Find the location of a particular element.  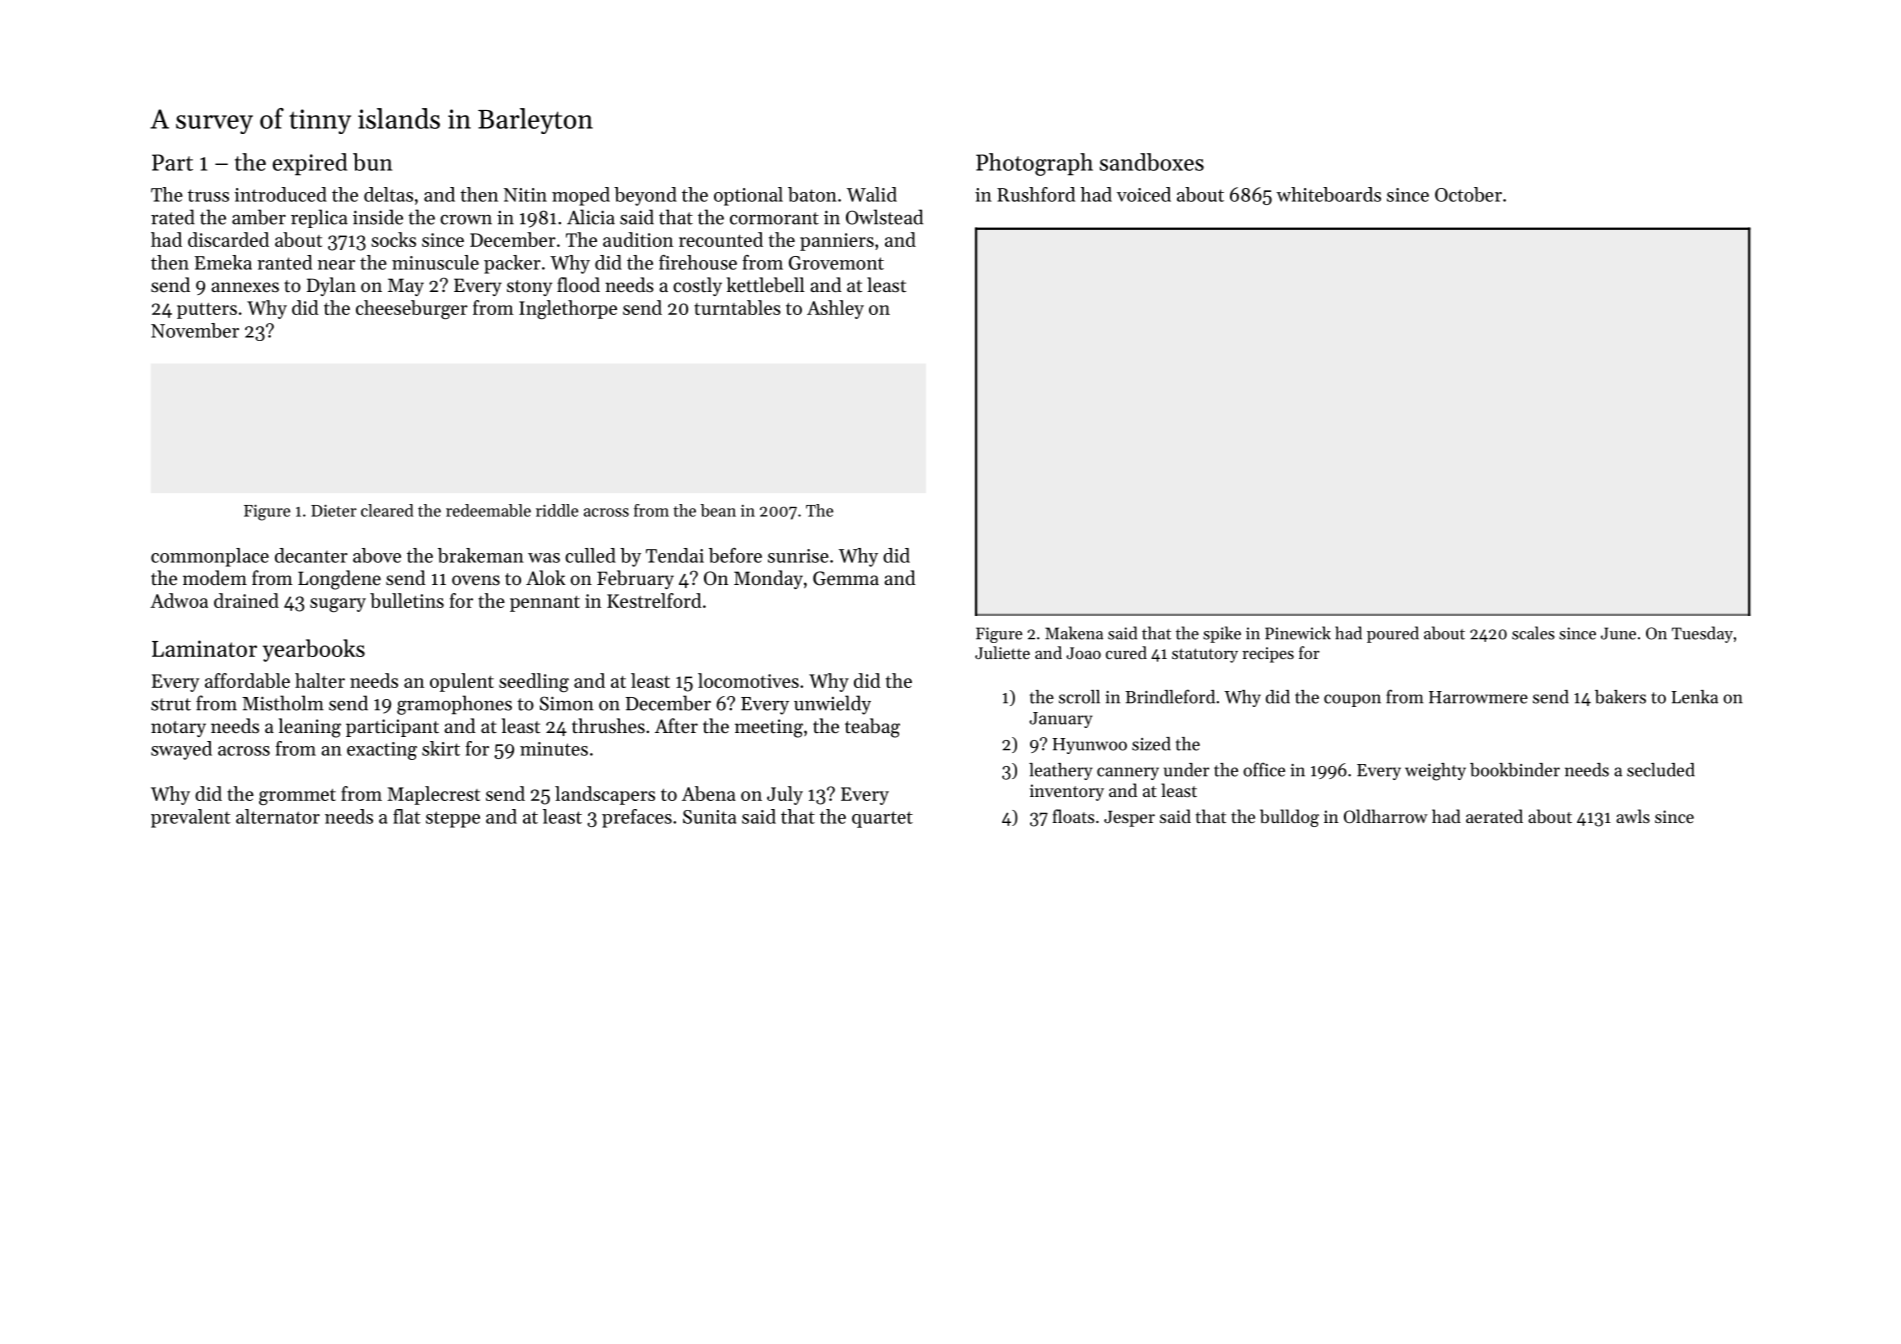

prefaces is located at coordinates (637, 818).
